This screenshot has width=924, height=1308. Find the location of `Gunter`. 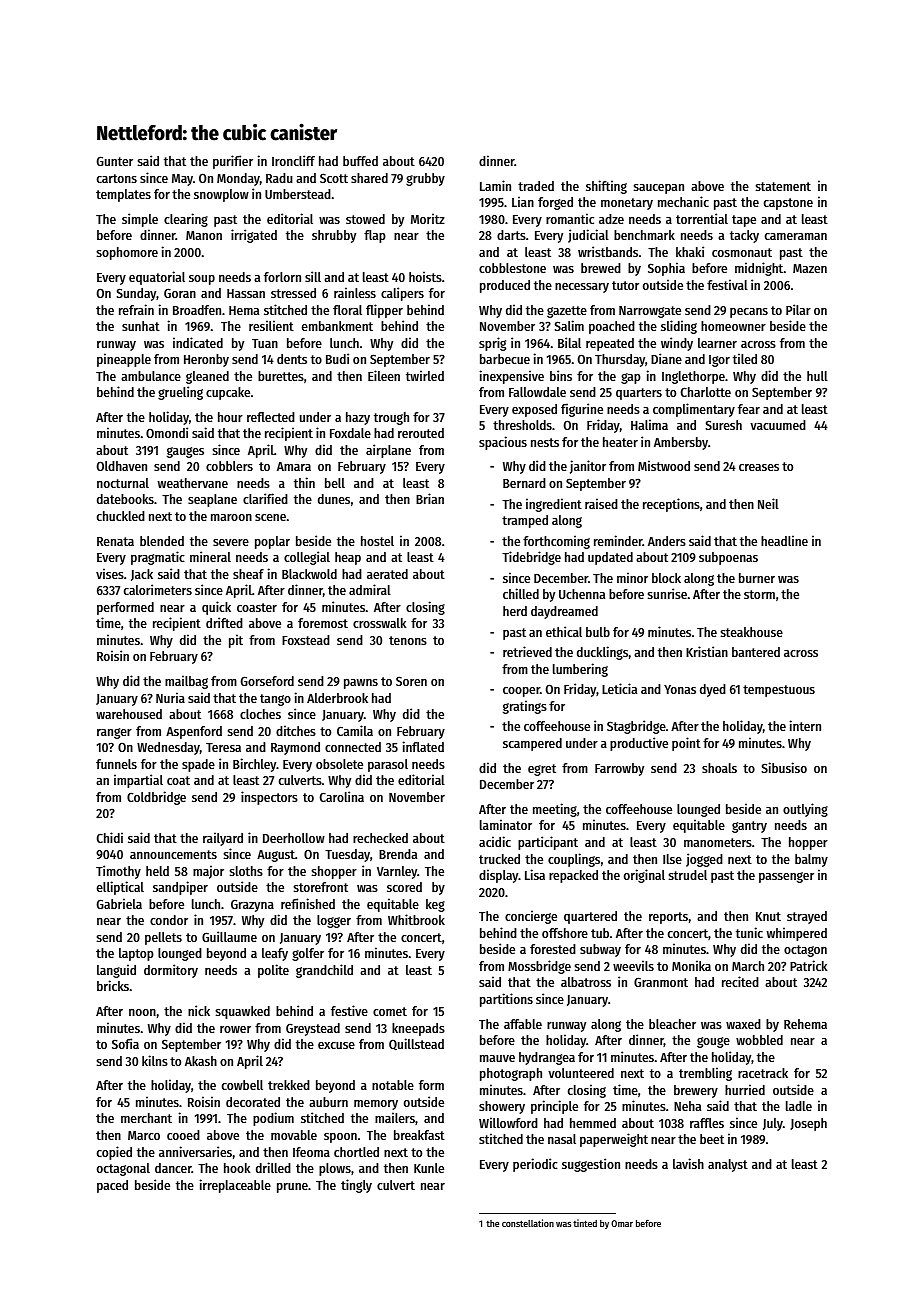

Gunter is located at coordinates (115, 161).
